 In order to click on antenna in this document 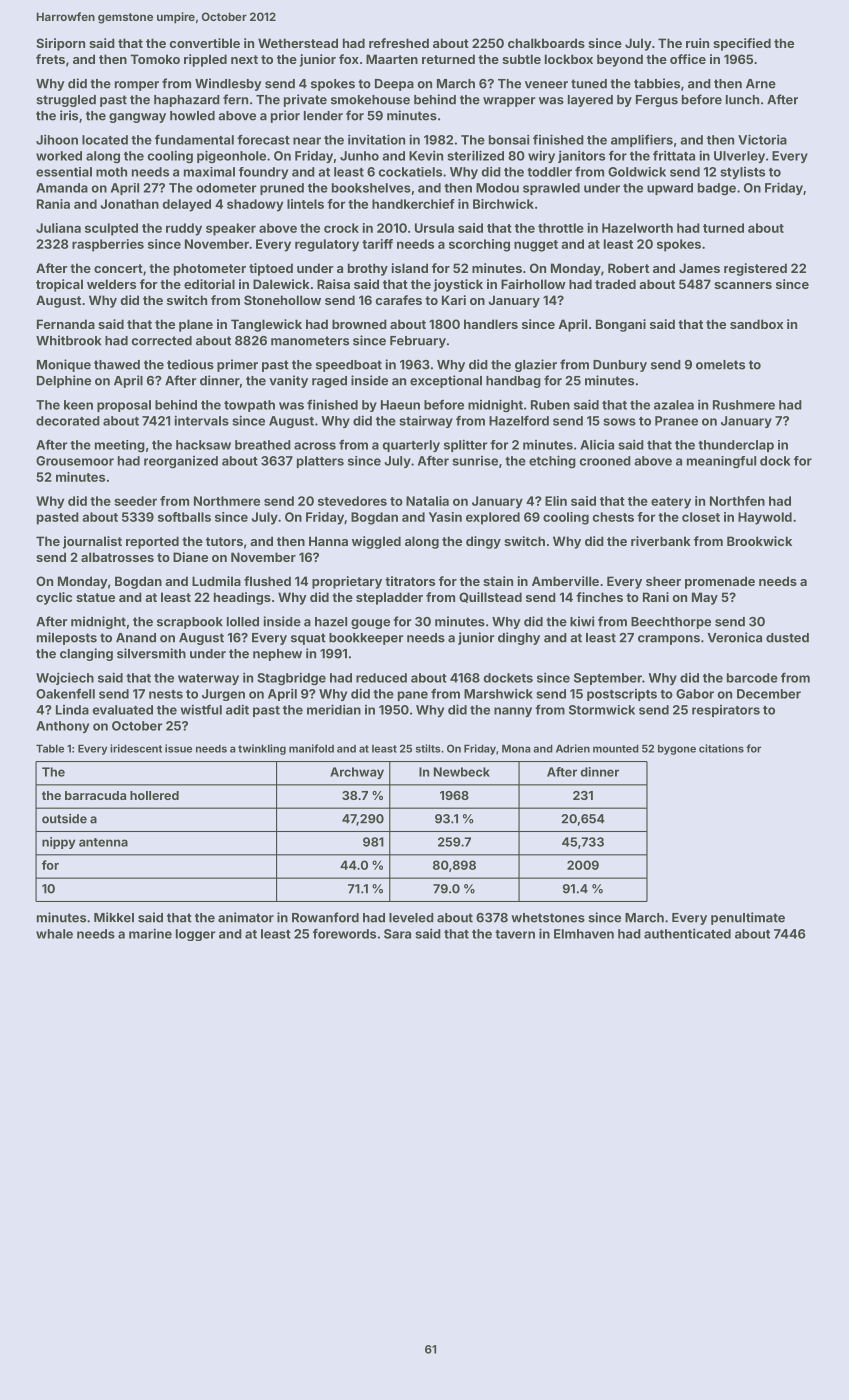, I will do `click(103, 842)`.
